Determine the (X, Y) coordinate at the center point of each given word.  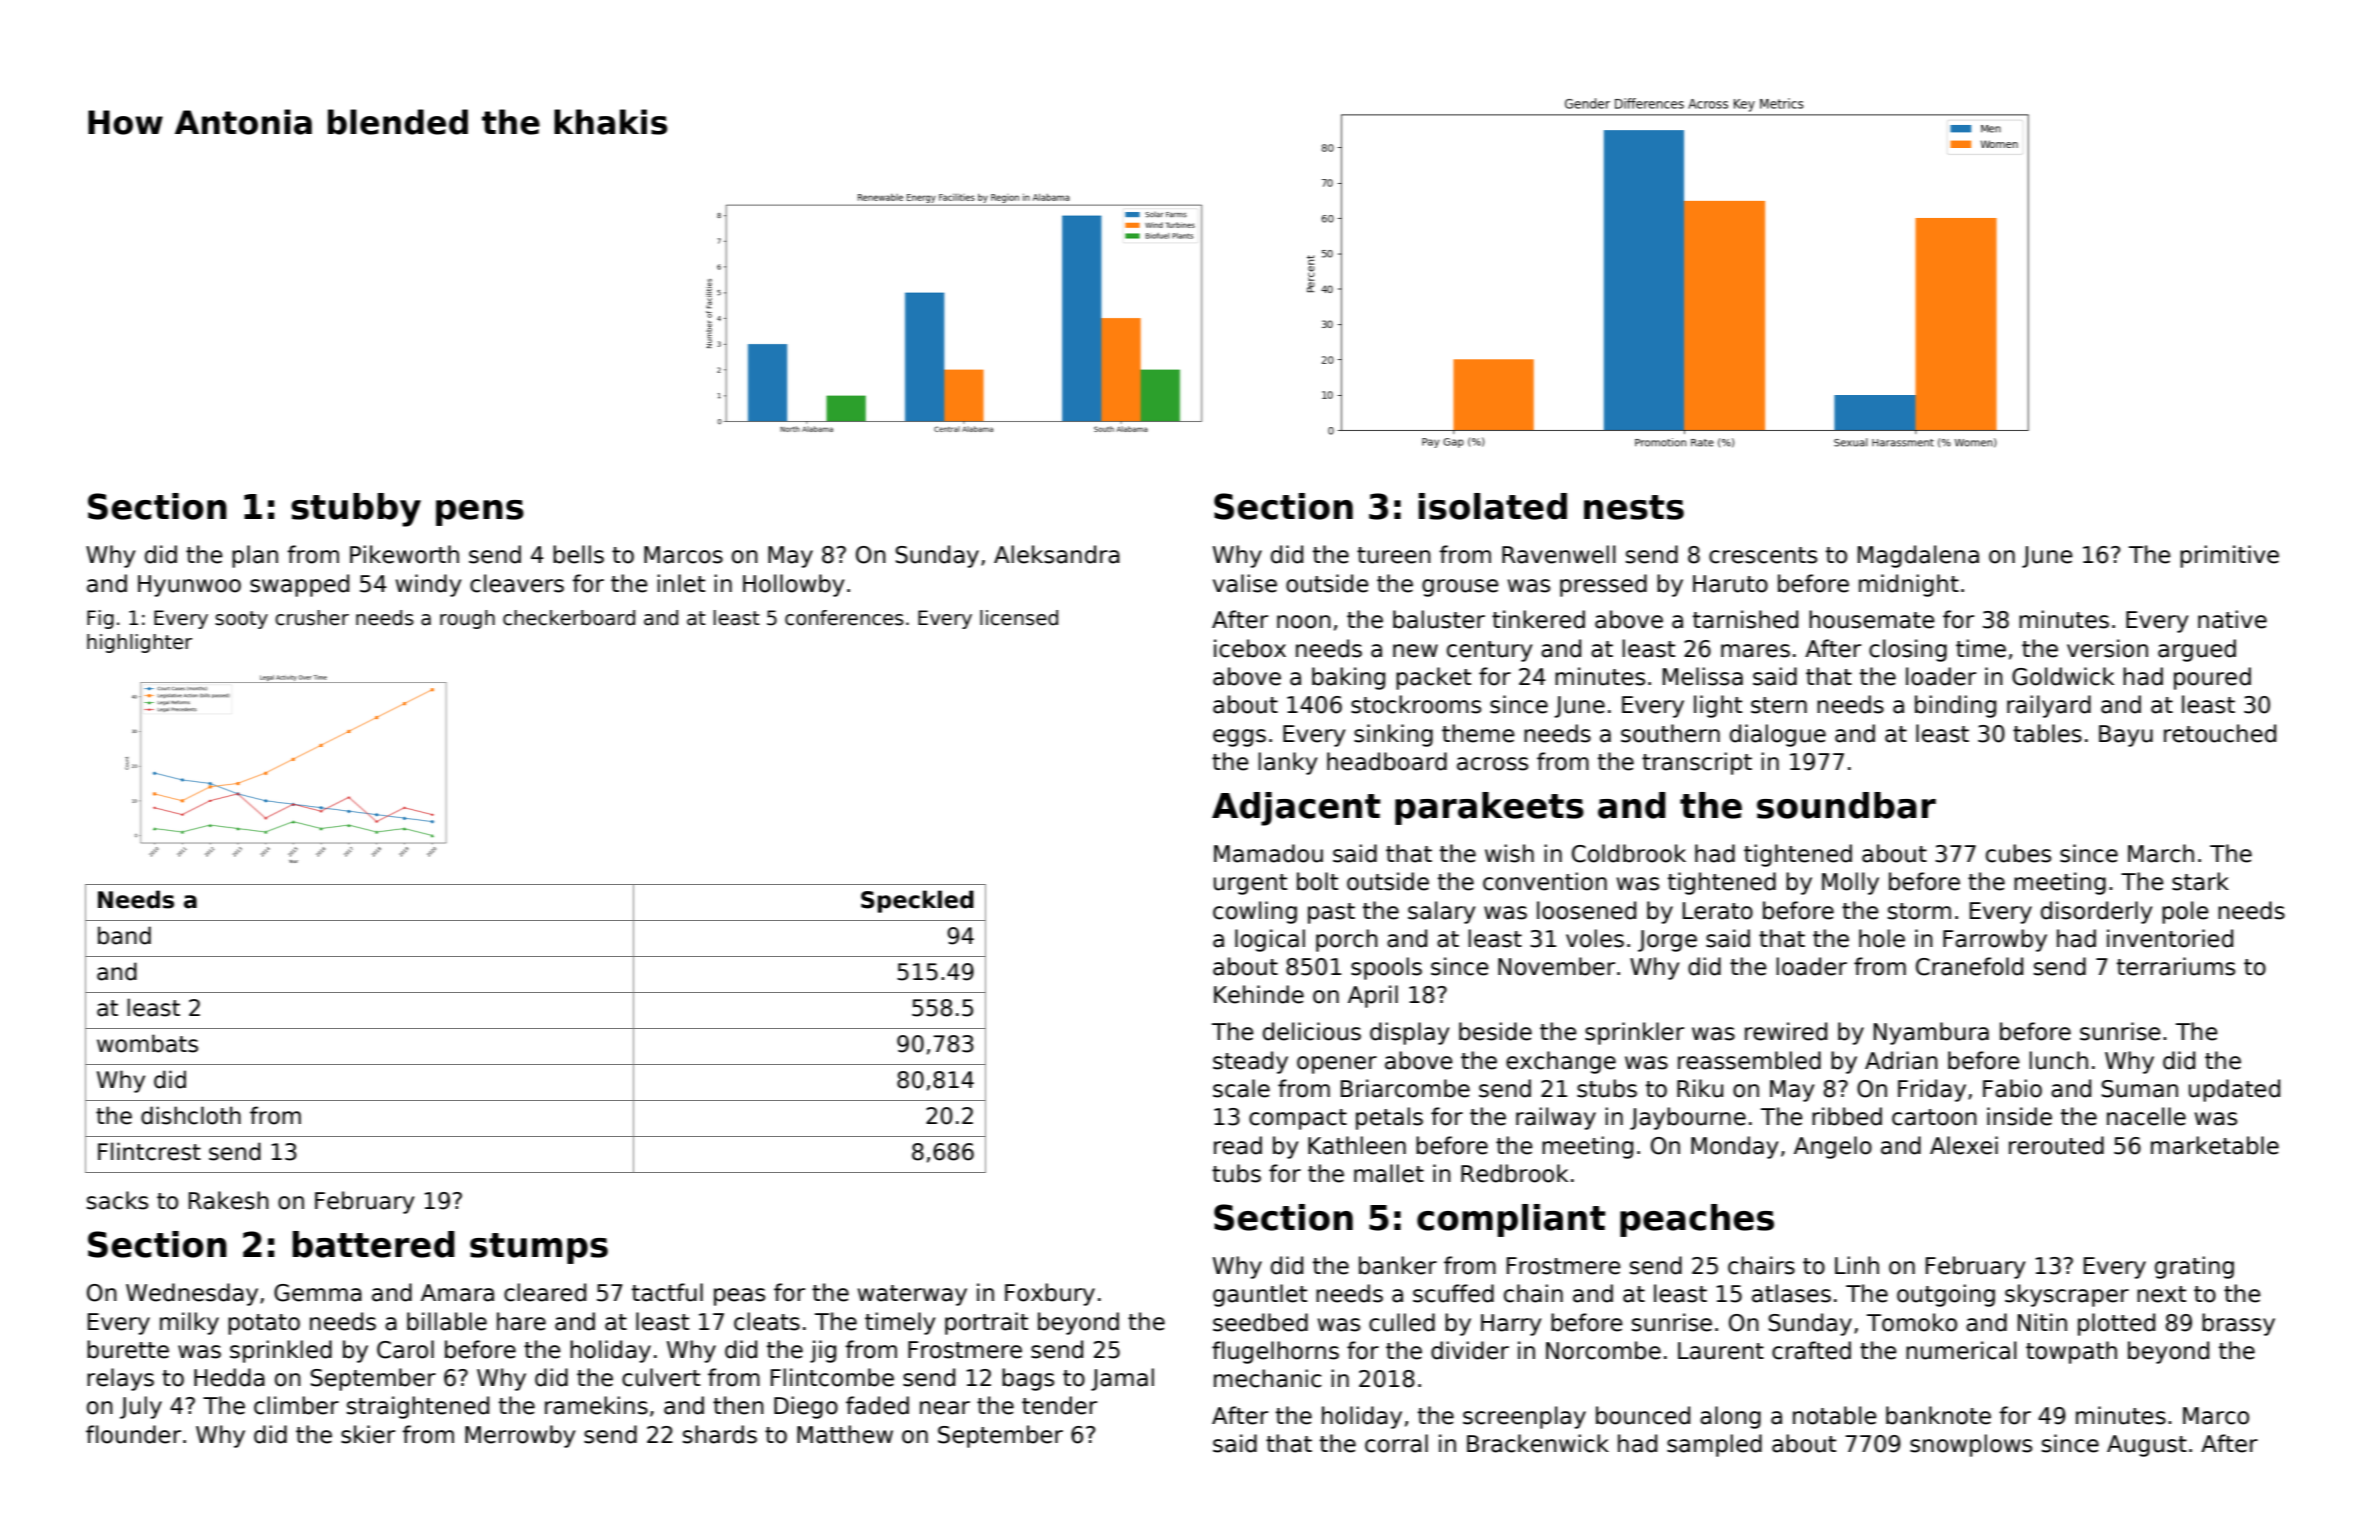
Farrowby (1995, 940)
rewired (1786, 1031)
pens (480, 513)
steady (1250, 1062)
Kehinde (1259, 994)
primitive (2229, 556)
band (124, 935)
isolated (1493, 506)
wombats (147, 1043)
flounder (133, 1434)
